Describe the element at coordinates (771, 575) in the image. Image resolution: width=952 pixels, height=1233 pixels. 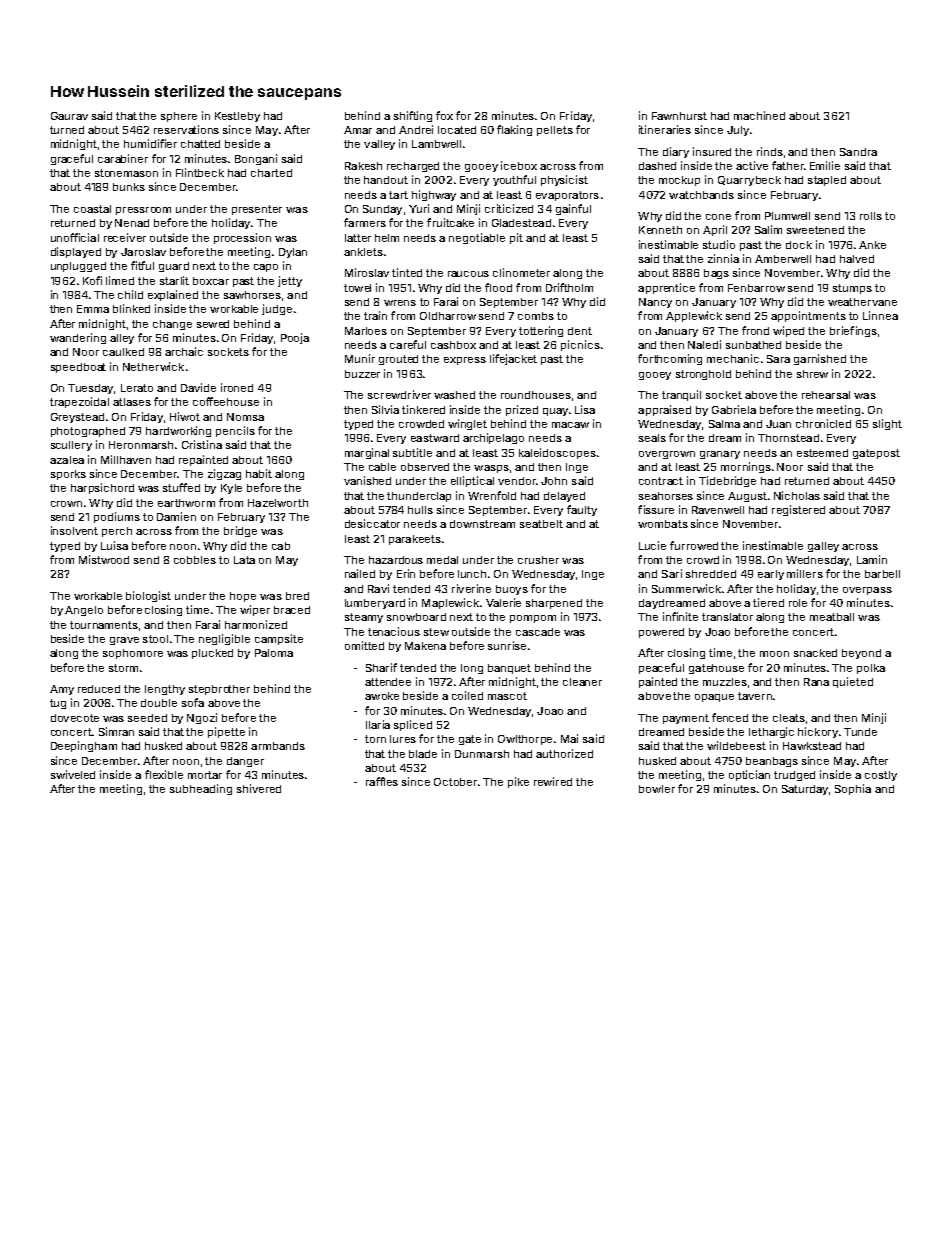
I see `early` at that location.
